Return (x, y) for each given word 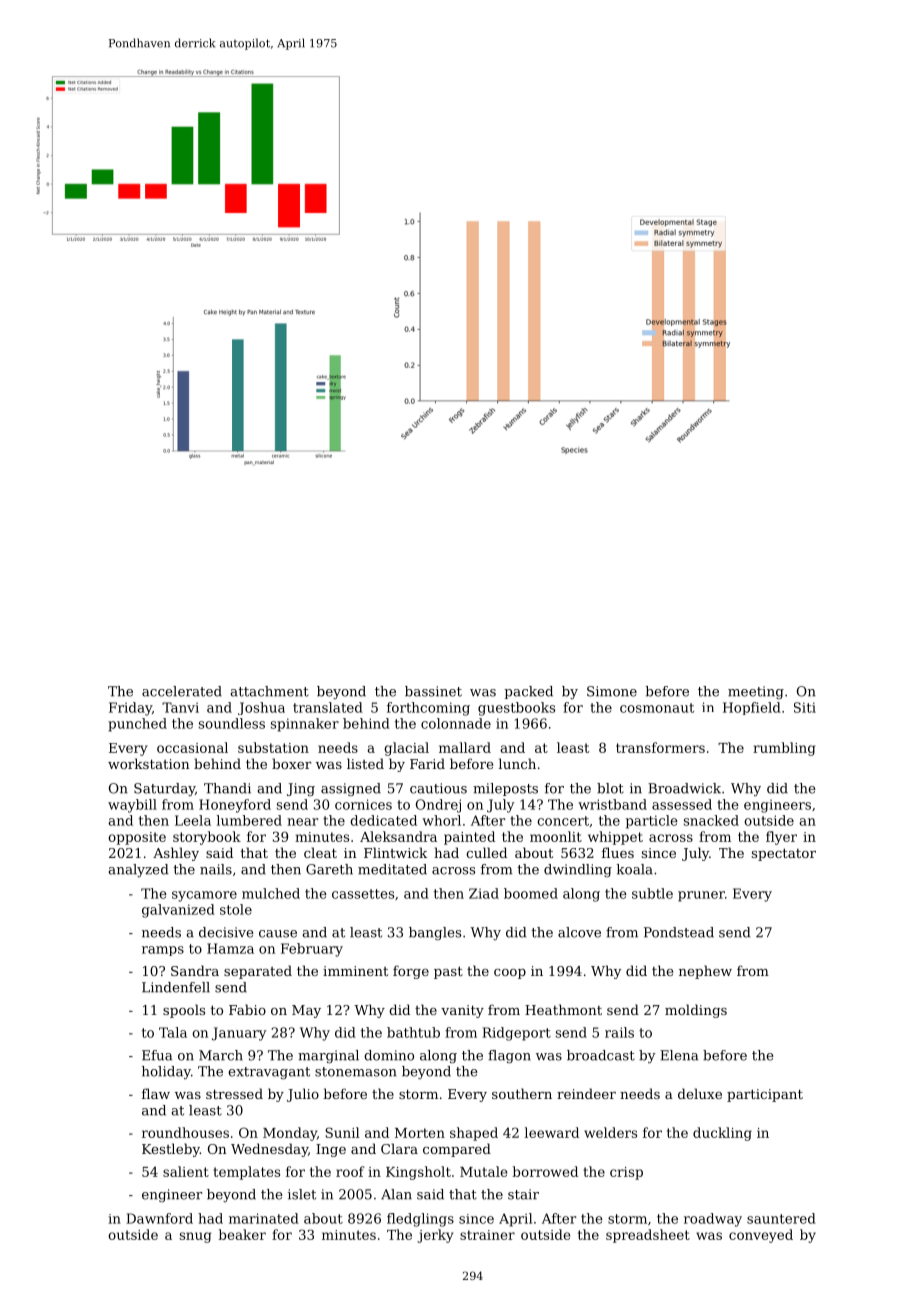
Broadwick (684, 788)
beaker (242, 1234)
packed (528, 692)
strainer (487, 1235)
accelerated (182, 691)
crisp (626, 1173)
